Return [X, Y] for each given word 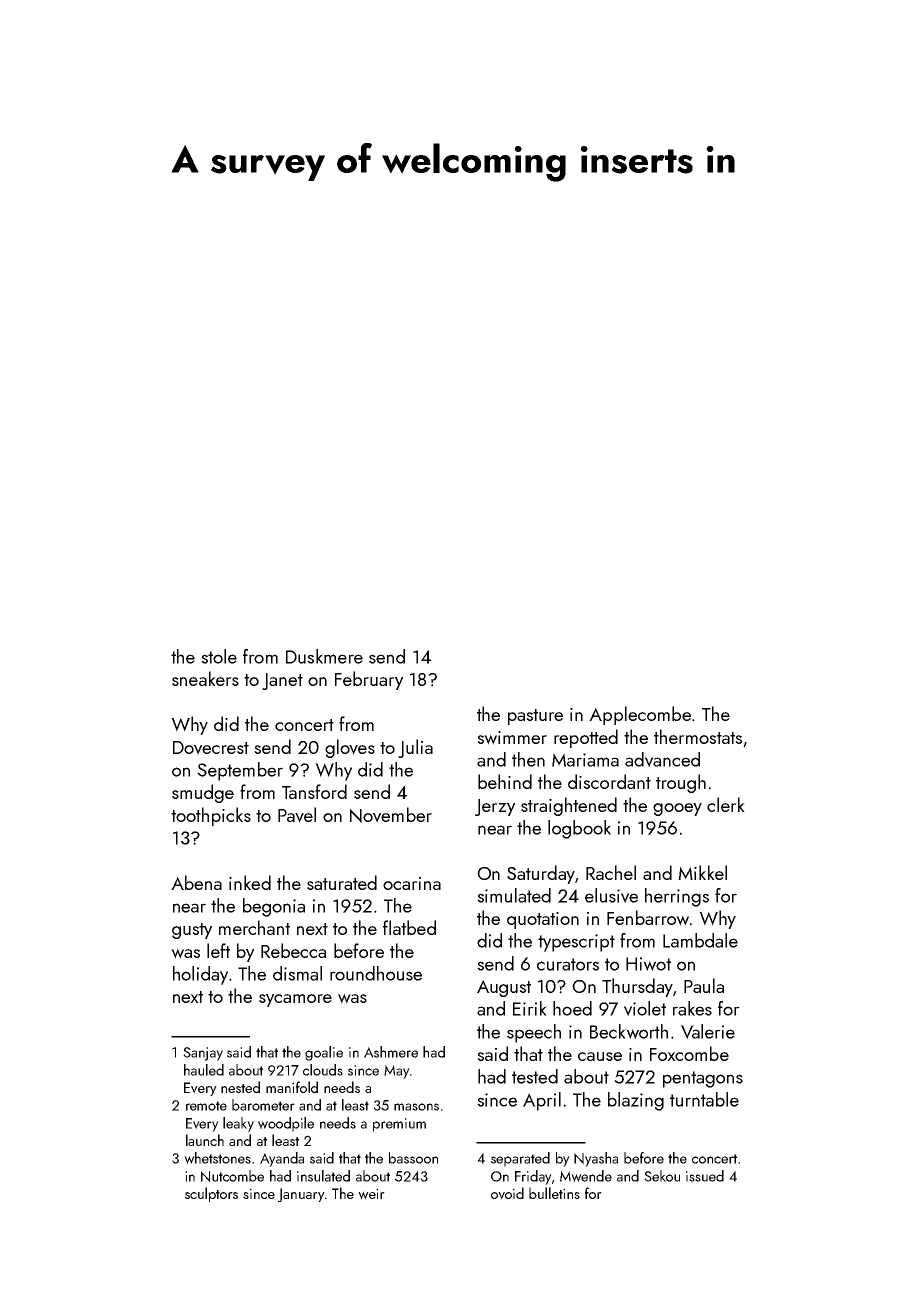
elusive [611, 895]
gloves [350, 748]
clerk [726, 804]
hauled [204, 1070]
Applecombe [640, 715]
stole [219, 656]
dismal [297, 973]
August [504, 988]
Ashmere [391, 1052]
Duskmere [324, 656]
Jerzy [495, 807]
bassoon [413, 1158]
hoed [572, 1008]
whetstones [217, 1158]
